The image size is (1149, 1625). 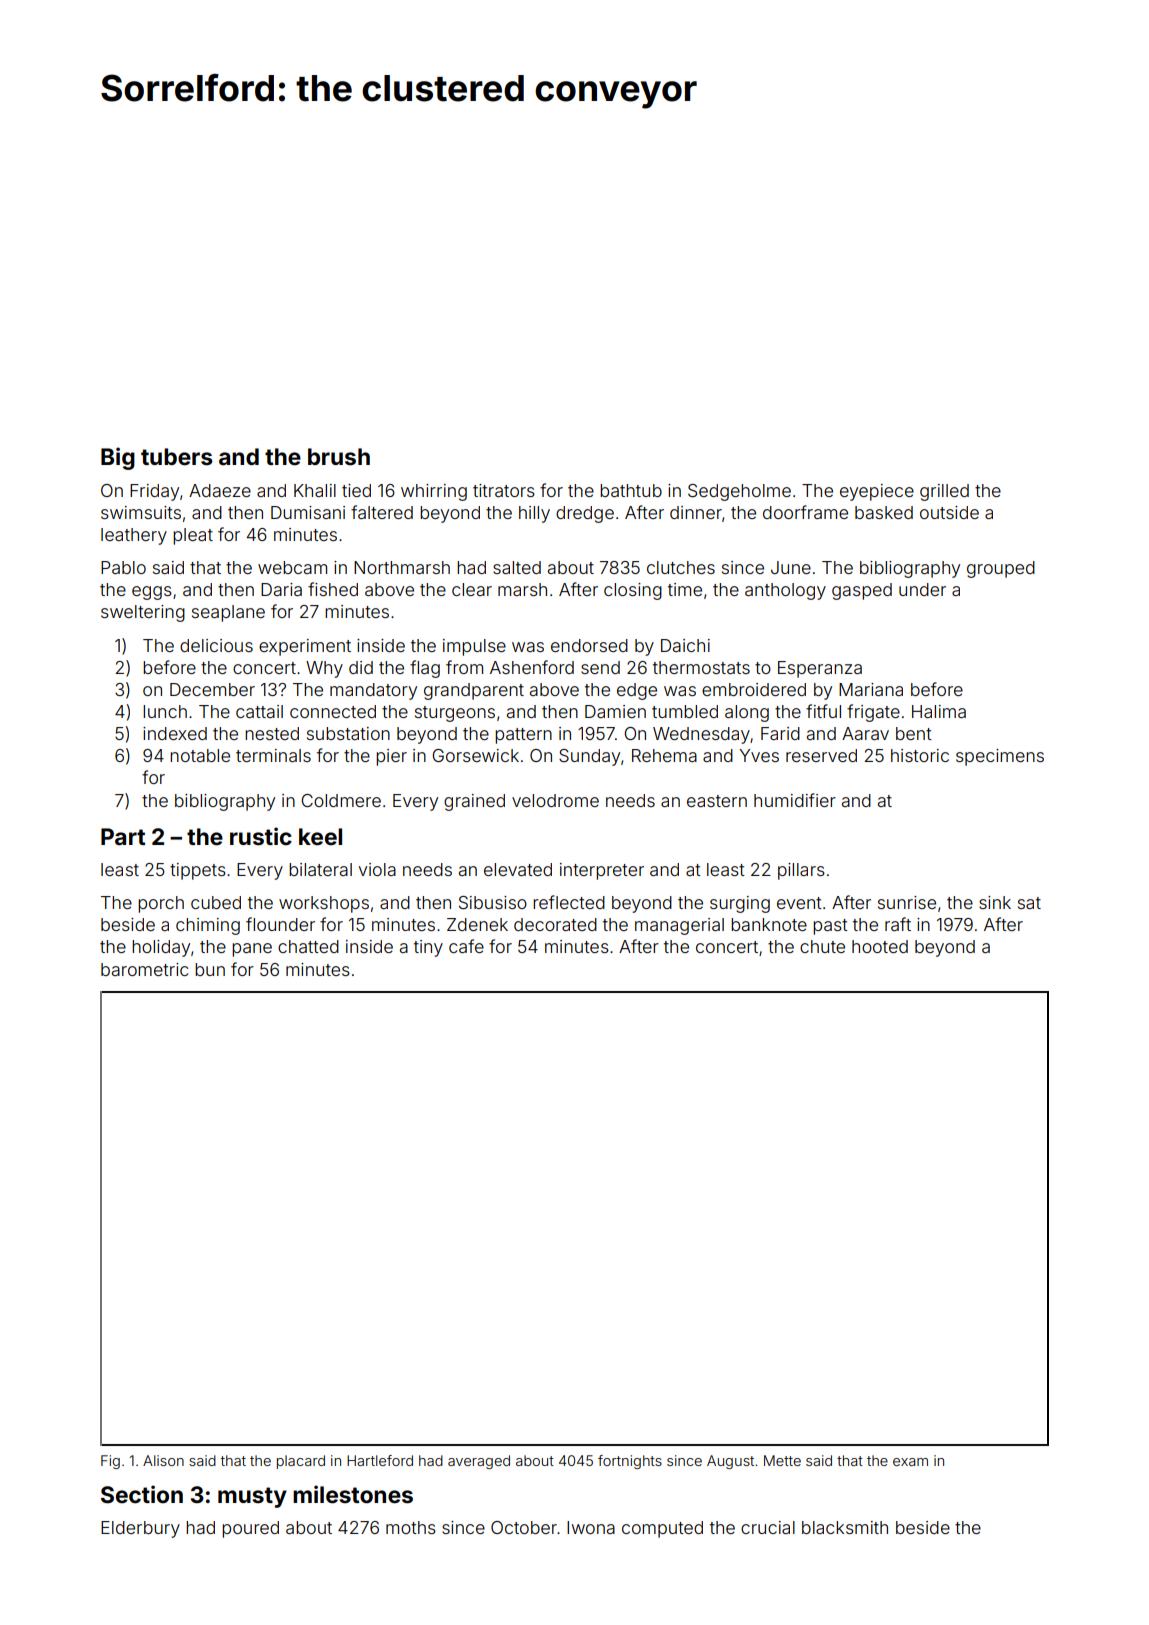 I want to click on pillars, so click(x=801, y=871).
